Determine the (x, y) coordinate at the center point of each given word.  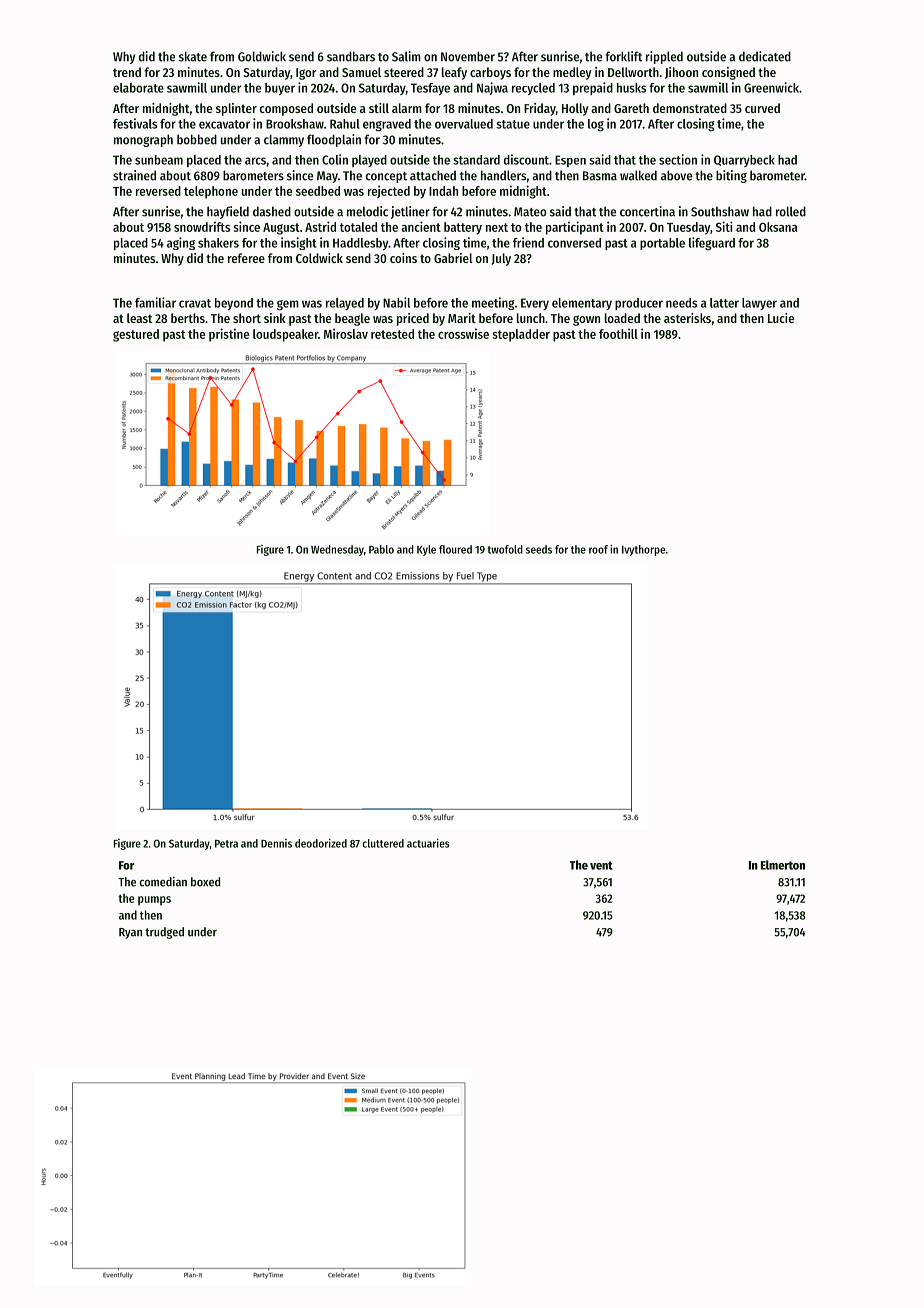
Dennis (276, 843)
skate (193, 56)
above (676, 175)
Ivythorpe (643, 550)
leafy (454, 73)
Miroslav (346, 333)
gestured (136, 335)
